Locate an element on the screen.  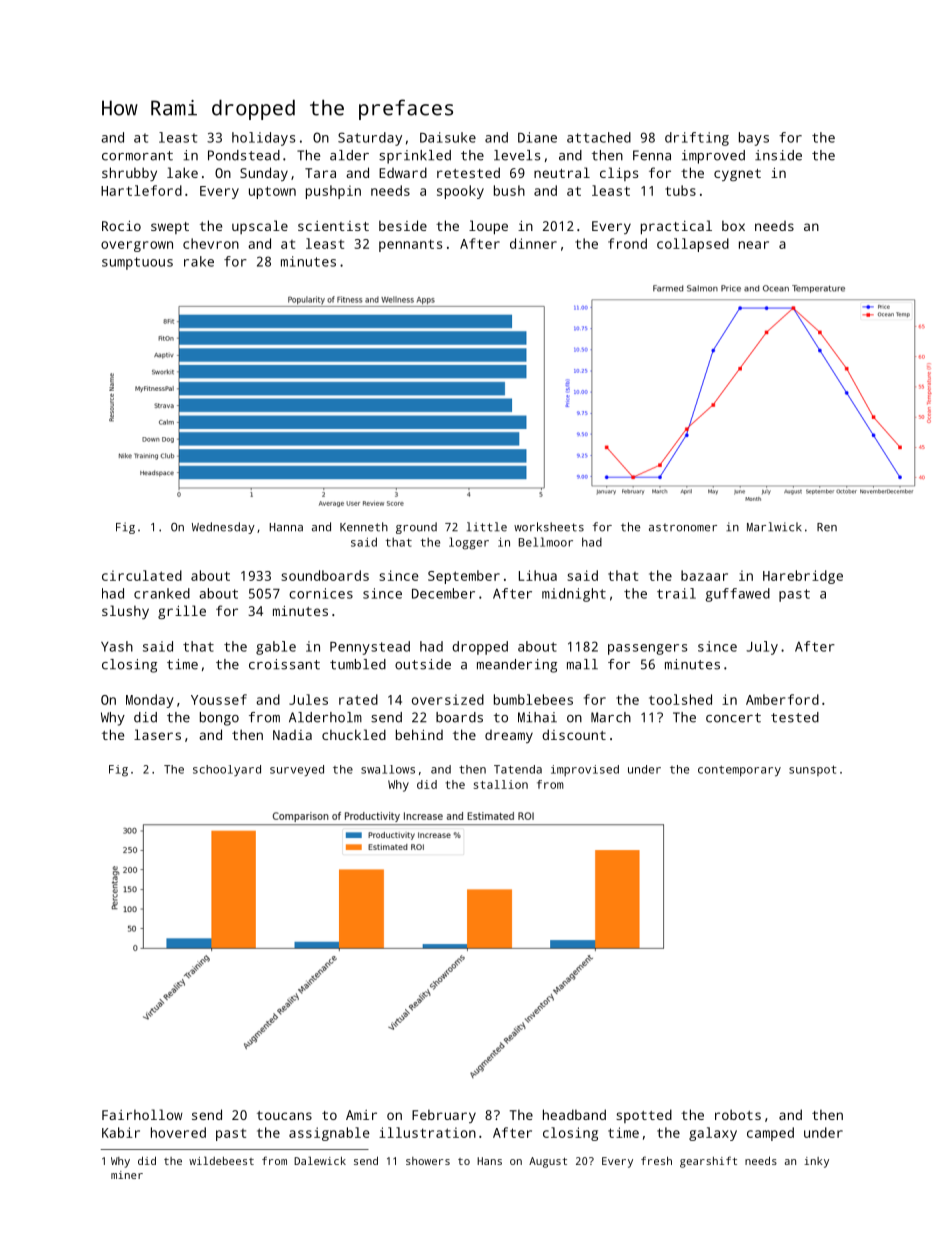
Daisuke is located at coordinates (448, 137).
